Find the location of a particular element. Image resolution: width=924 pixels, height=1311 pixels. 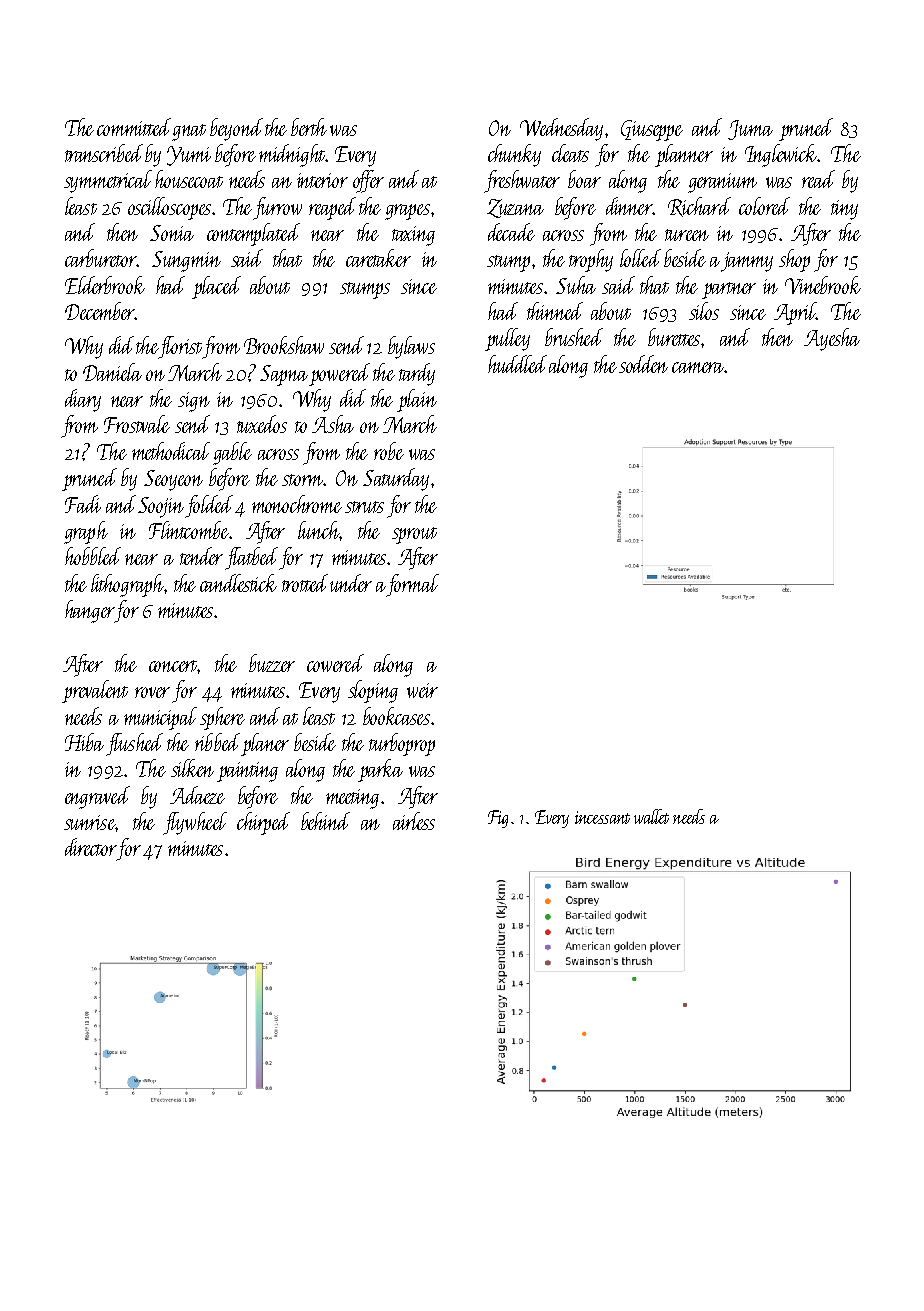

chirped is located at coordinates (263, 823).
